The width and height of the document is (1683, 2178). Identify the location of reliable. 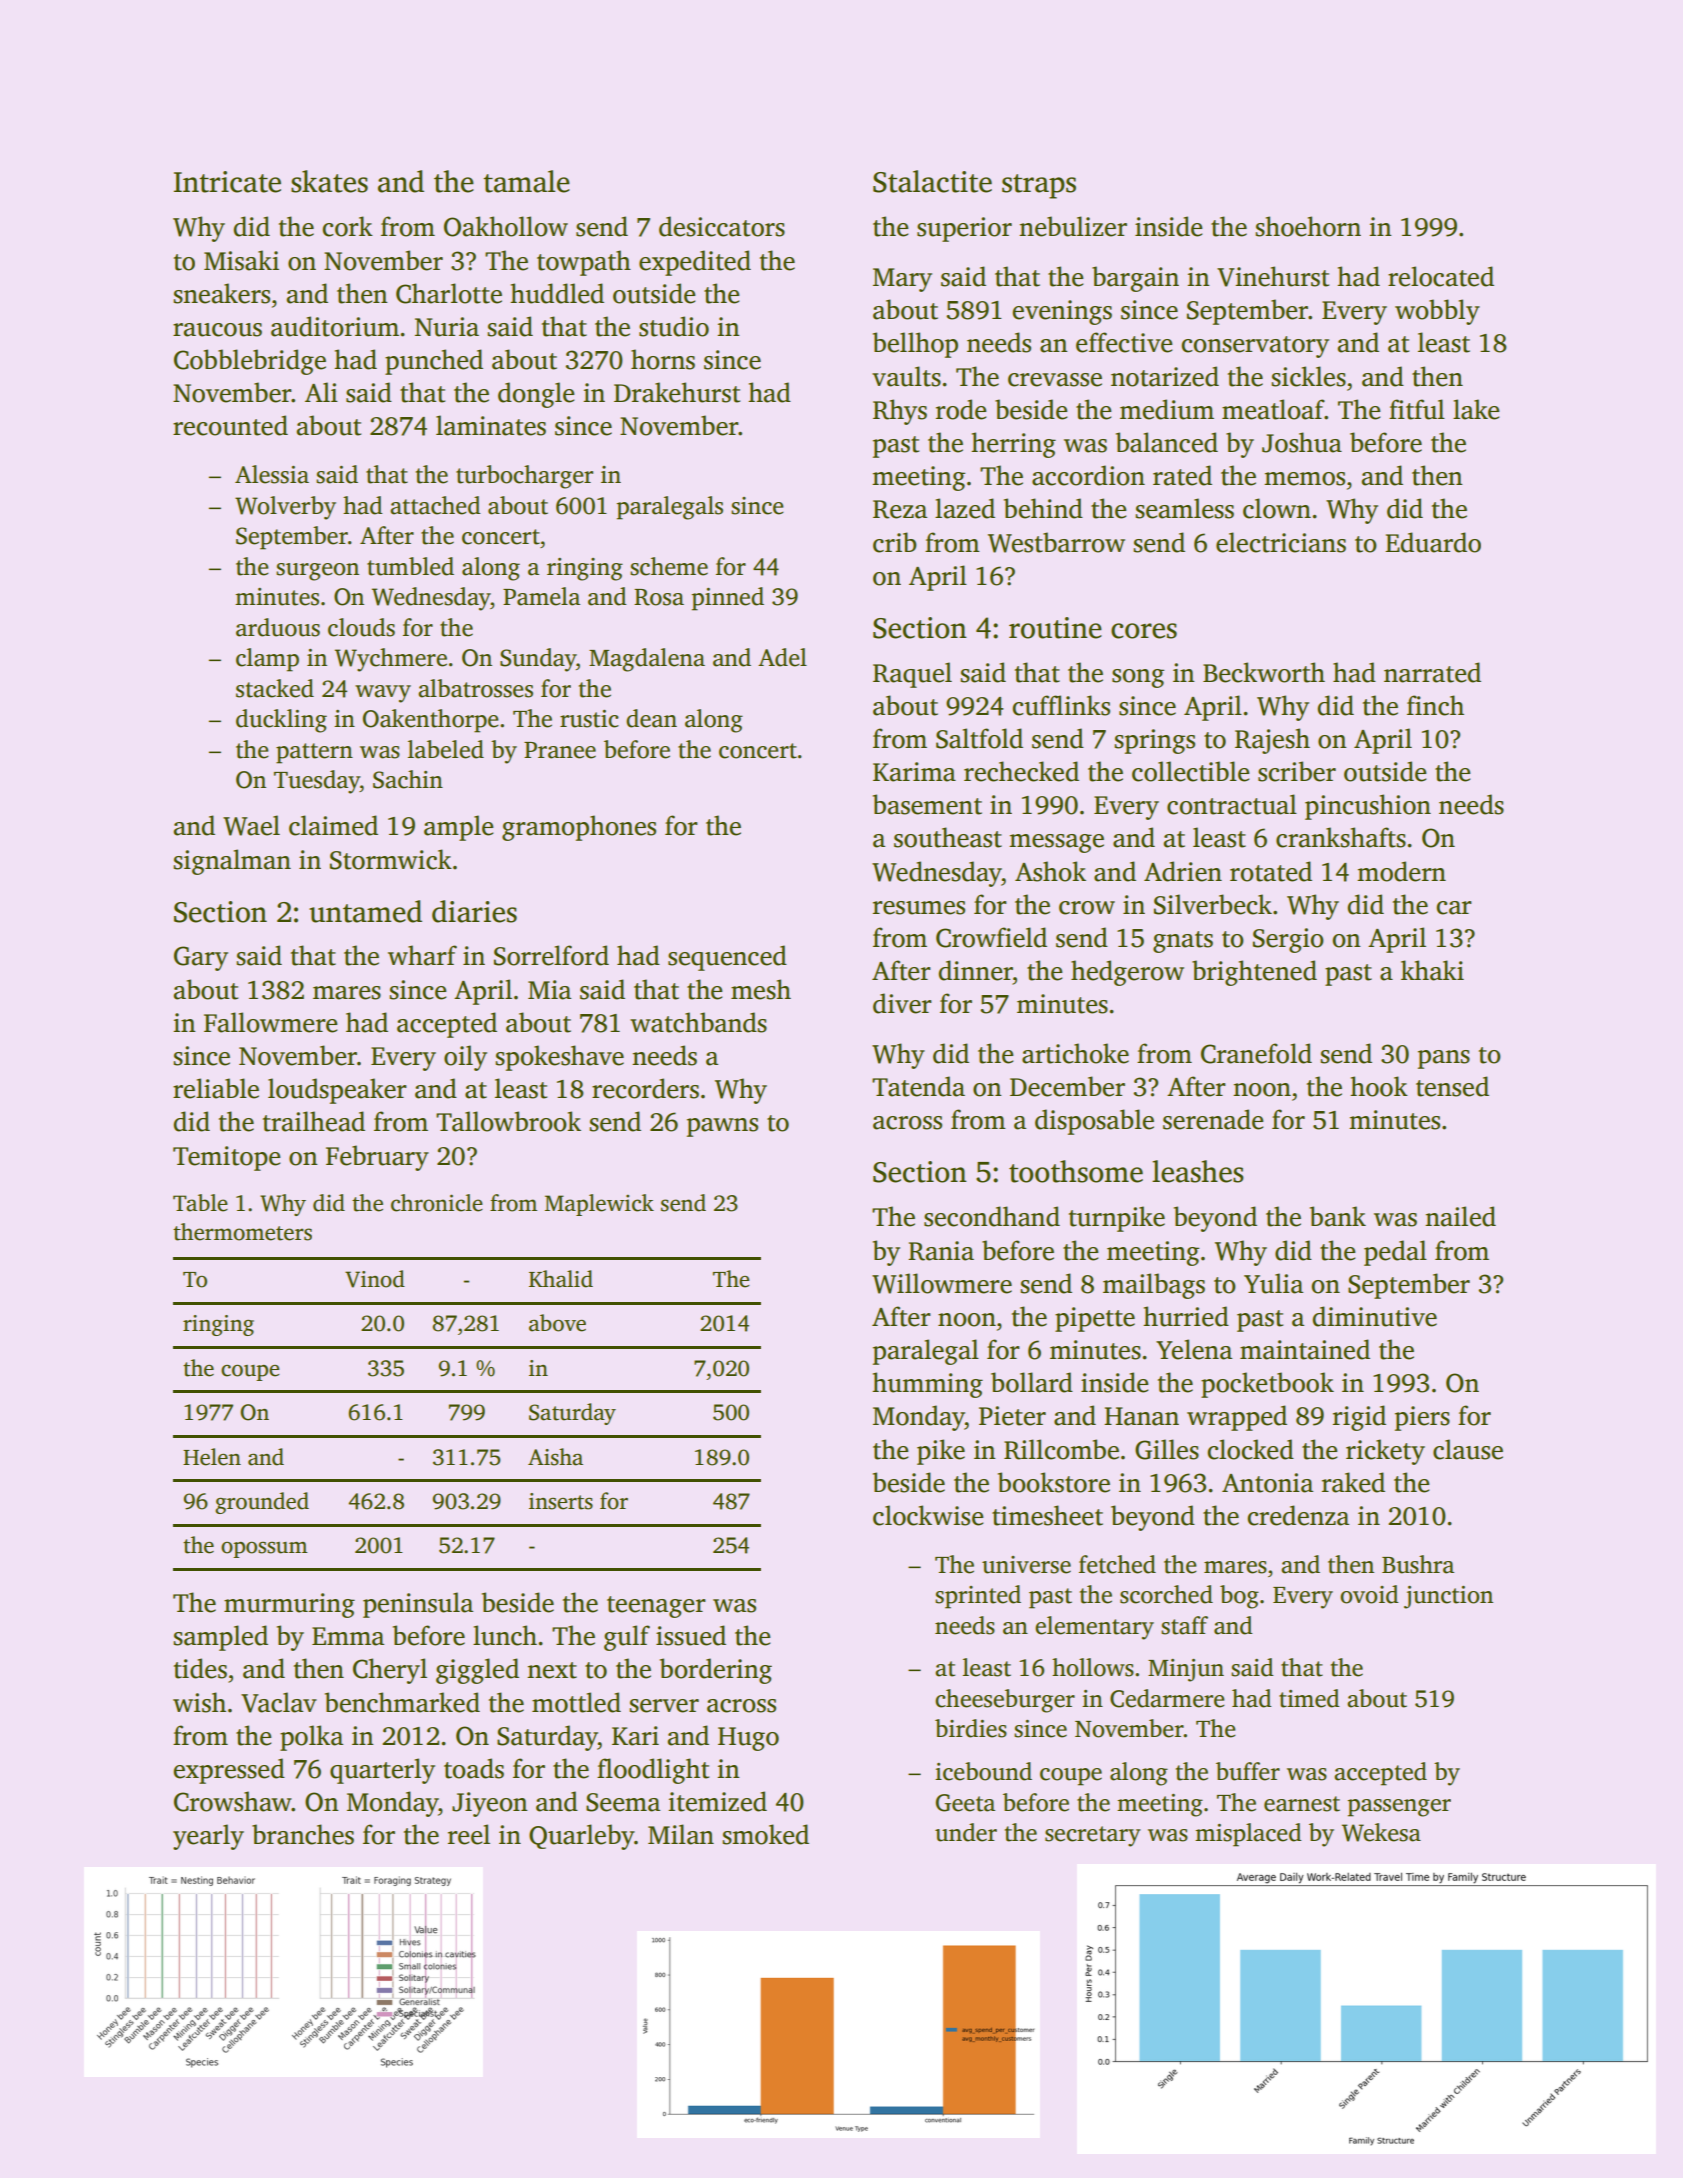
(216, 1088).
